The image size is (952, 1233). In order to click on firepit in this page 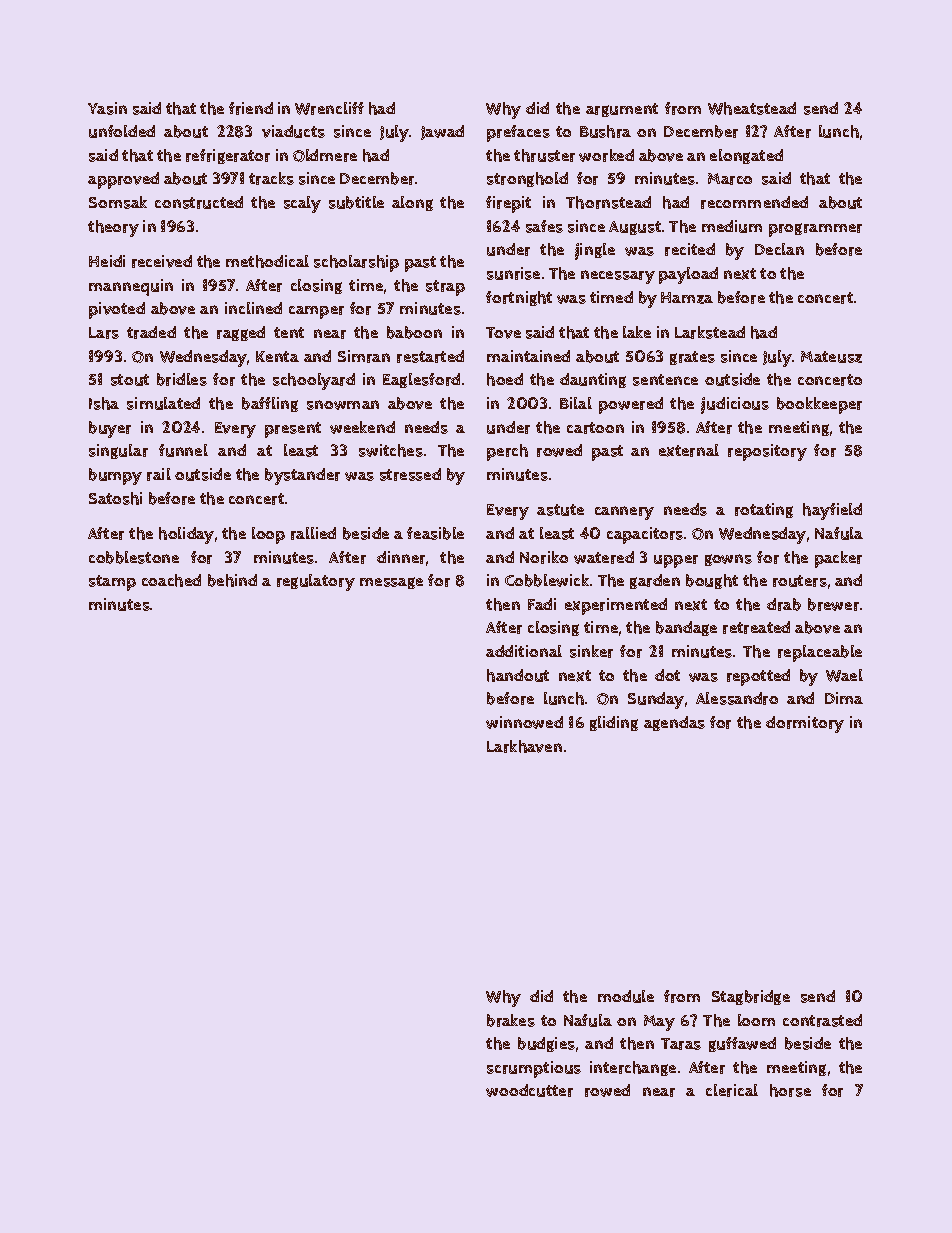, I will do `click(508, 204)`.
